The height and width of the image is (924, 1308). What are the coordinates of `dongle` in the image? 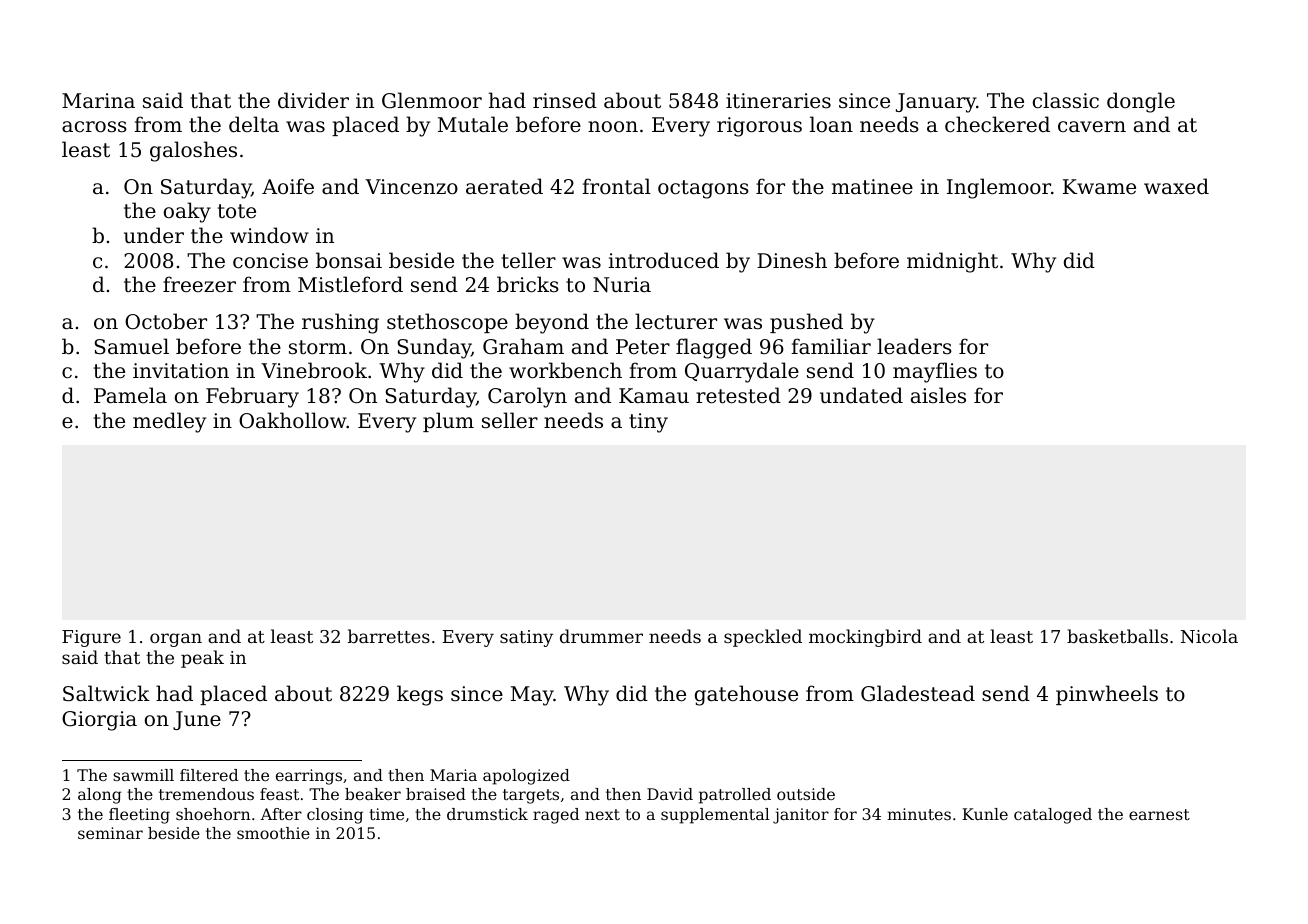 It's located at (1141, 102).
